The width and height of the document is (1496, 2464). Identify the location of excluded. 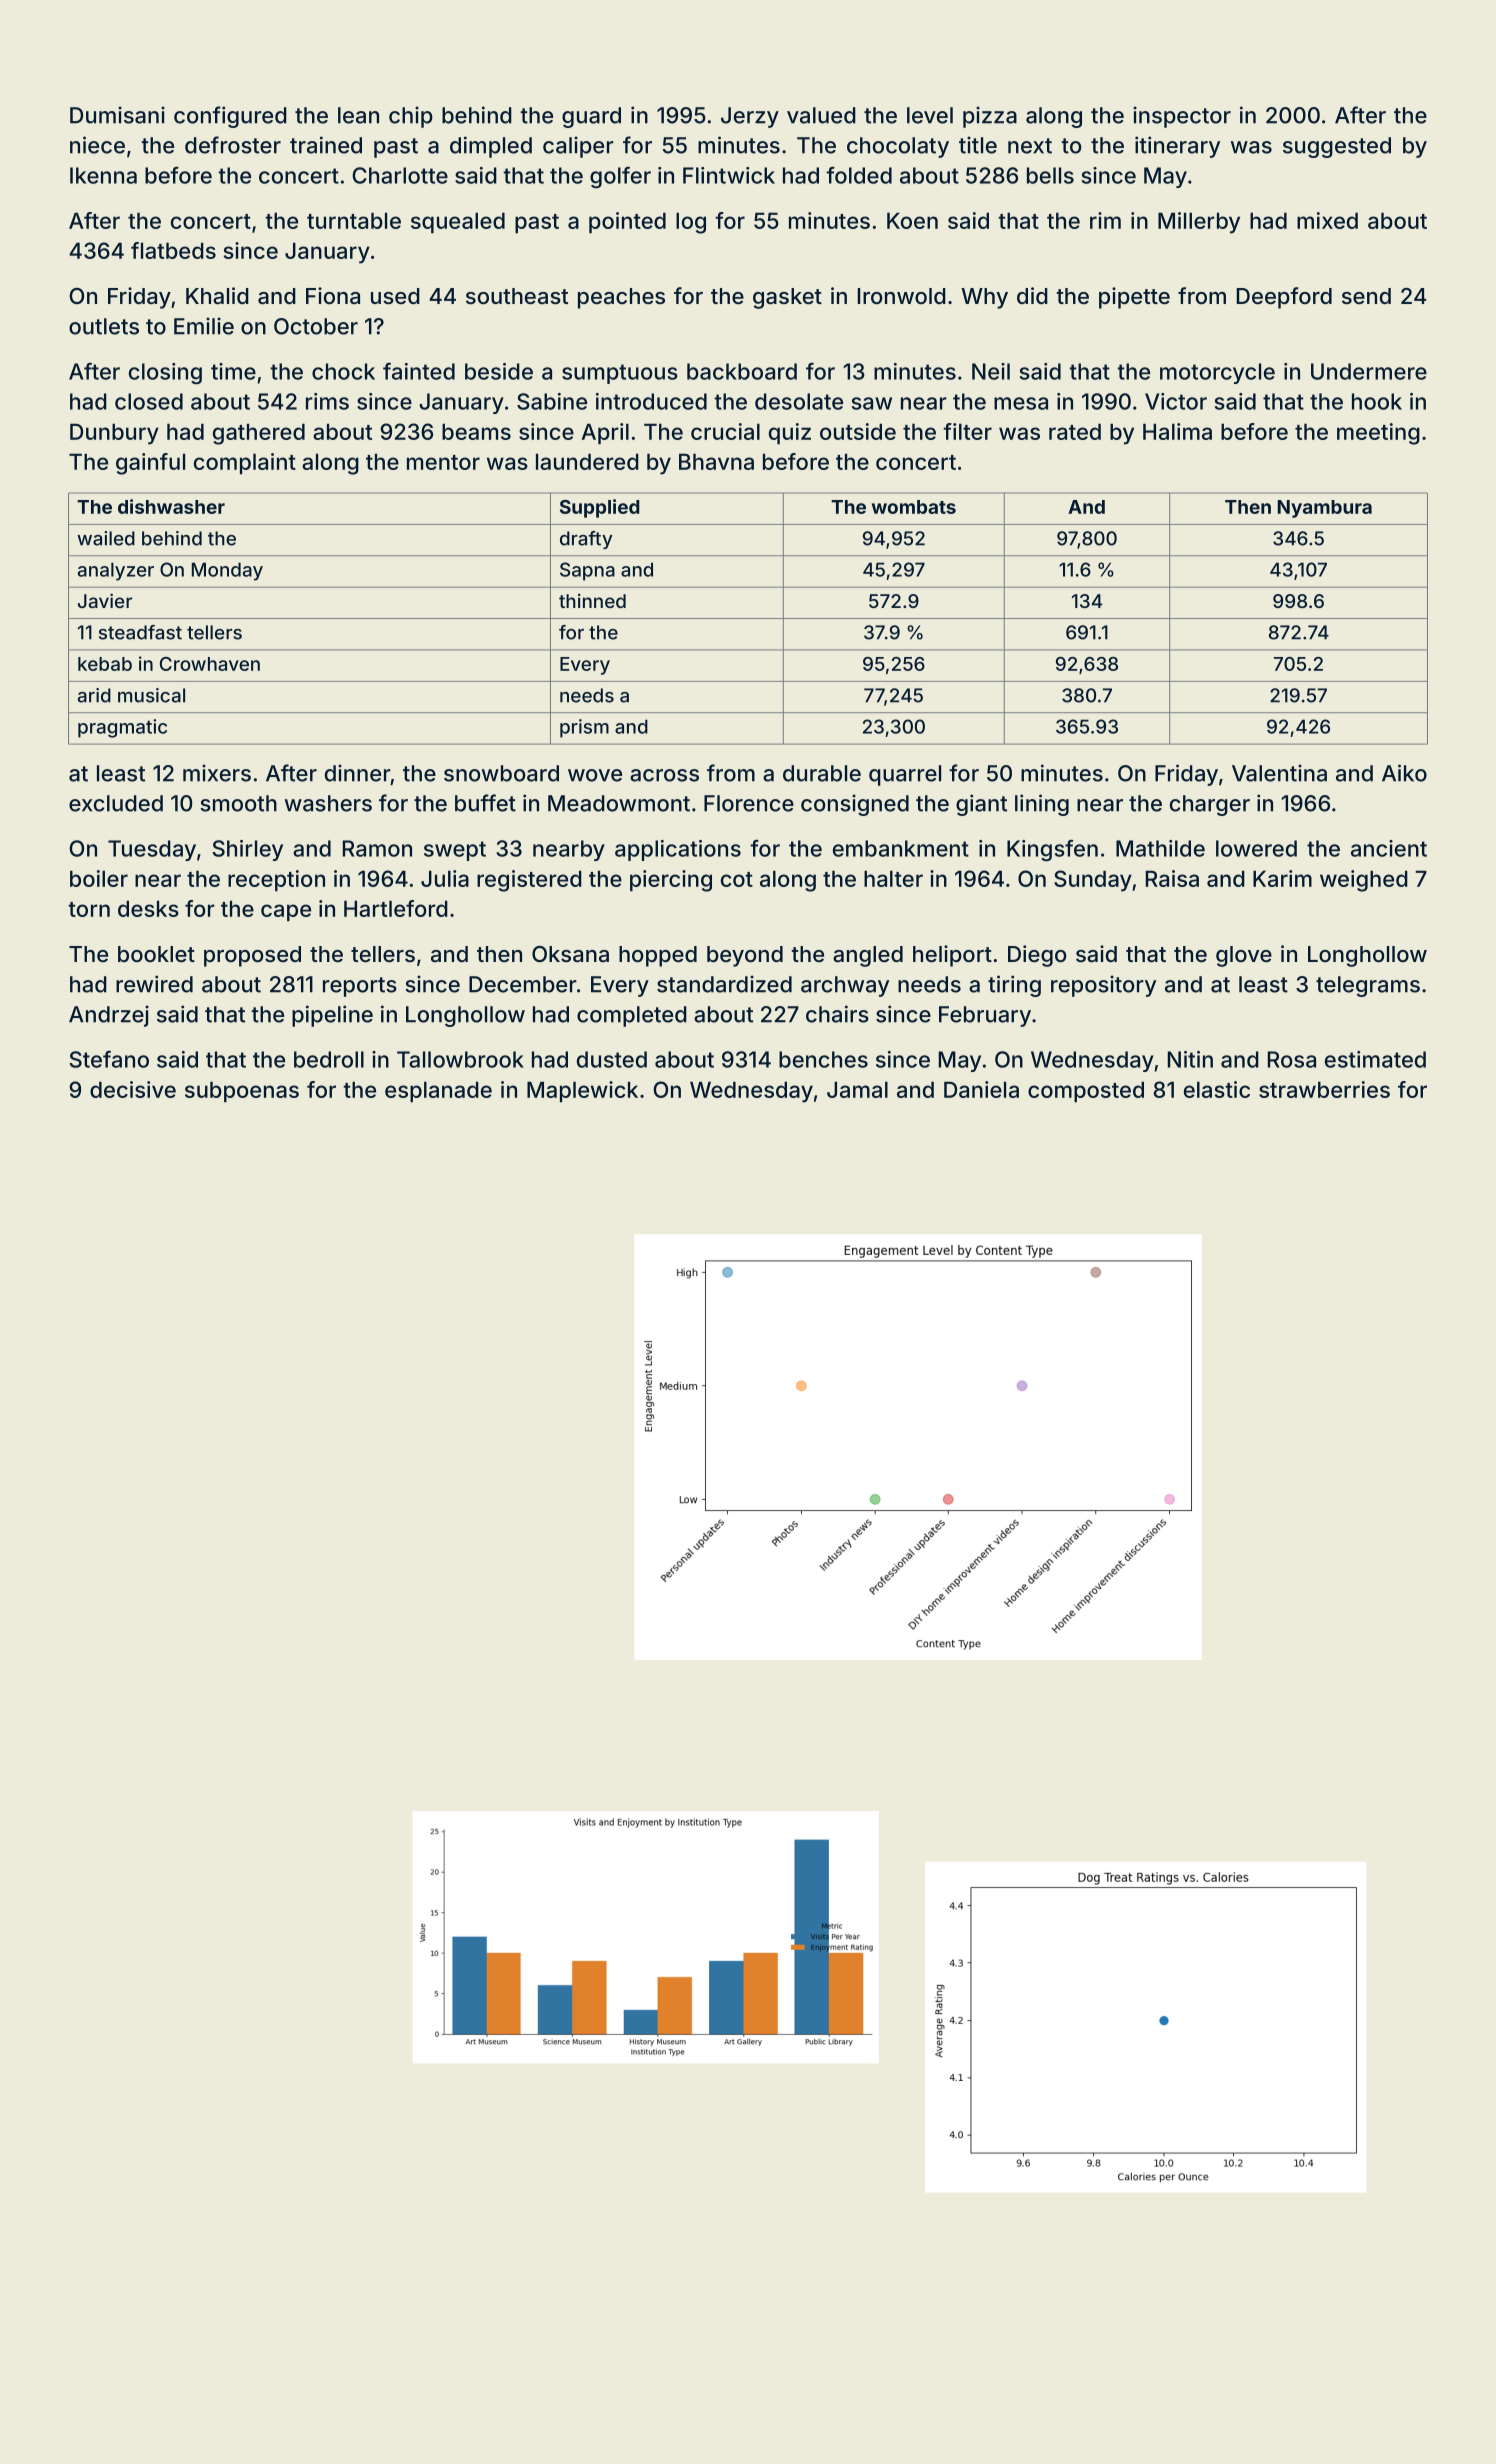
(116, 803).
